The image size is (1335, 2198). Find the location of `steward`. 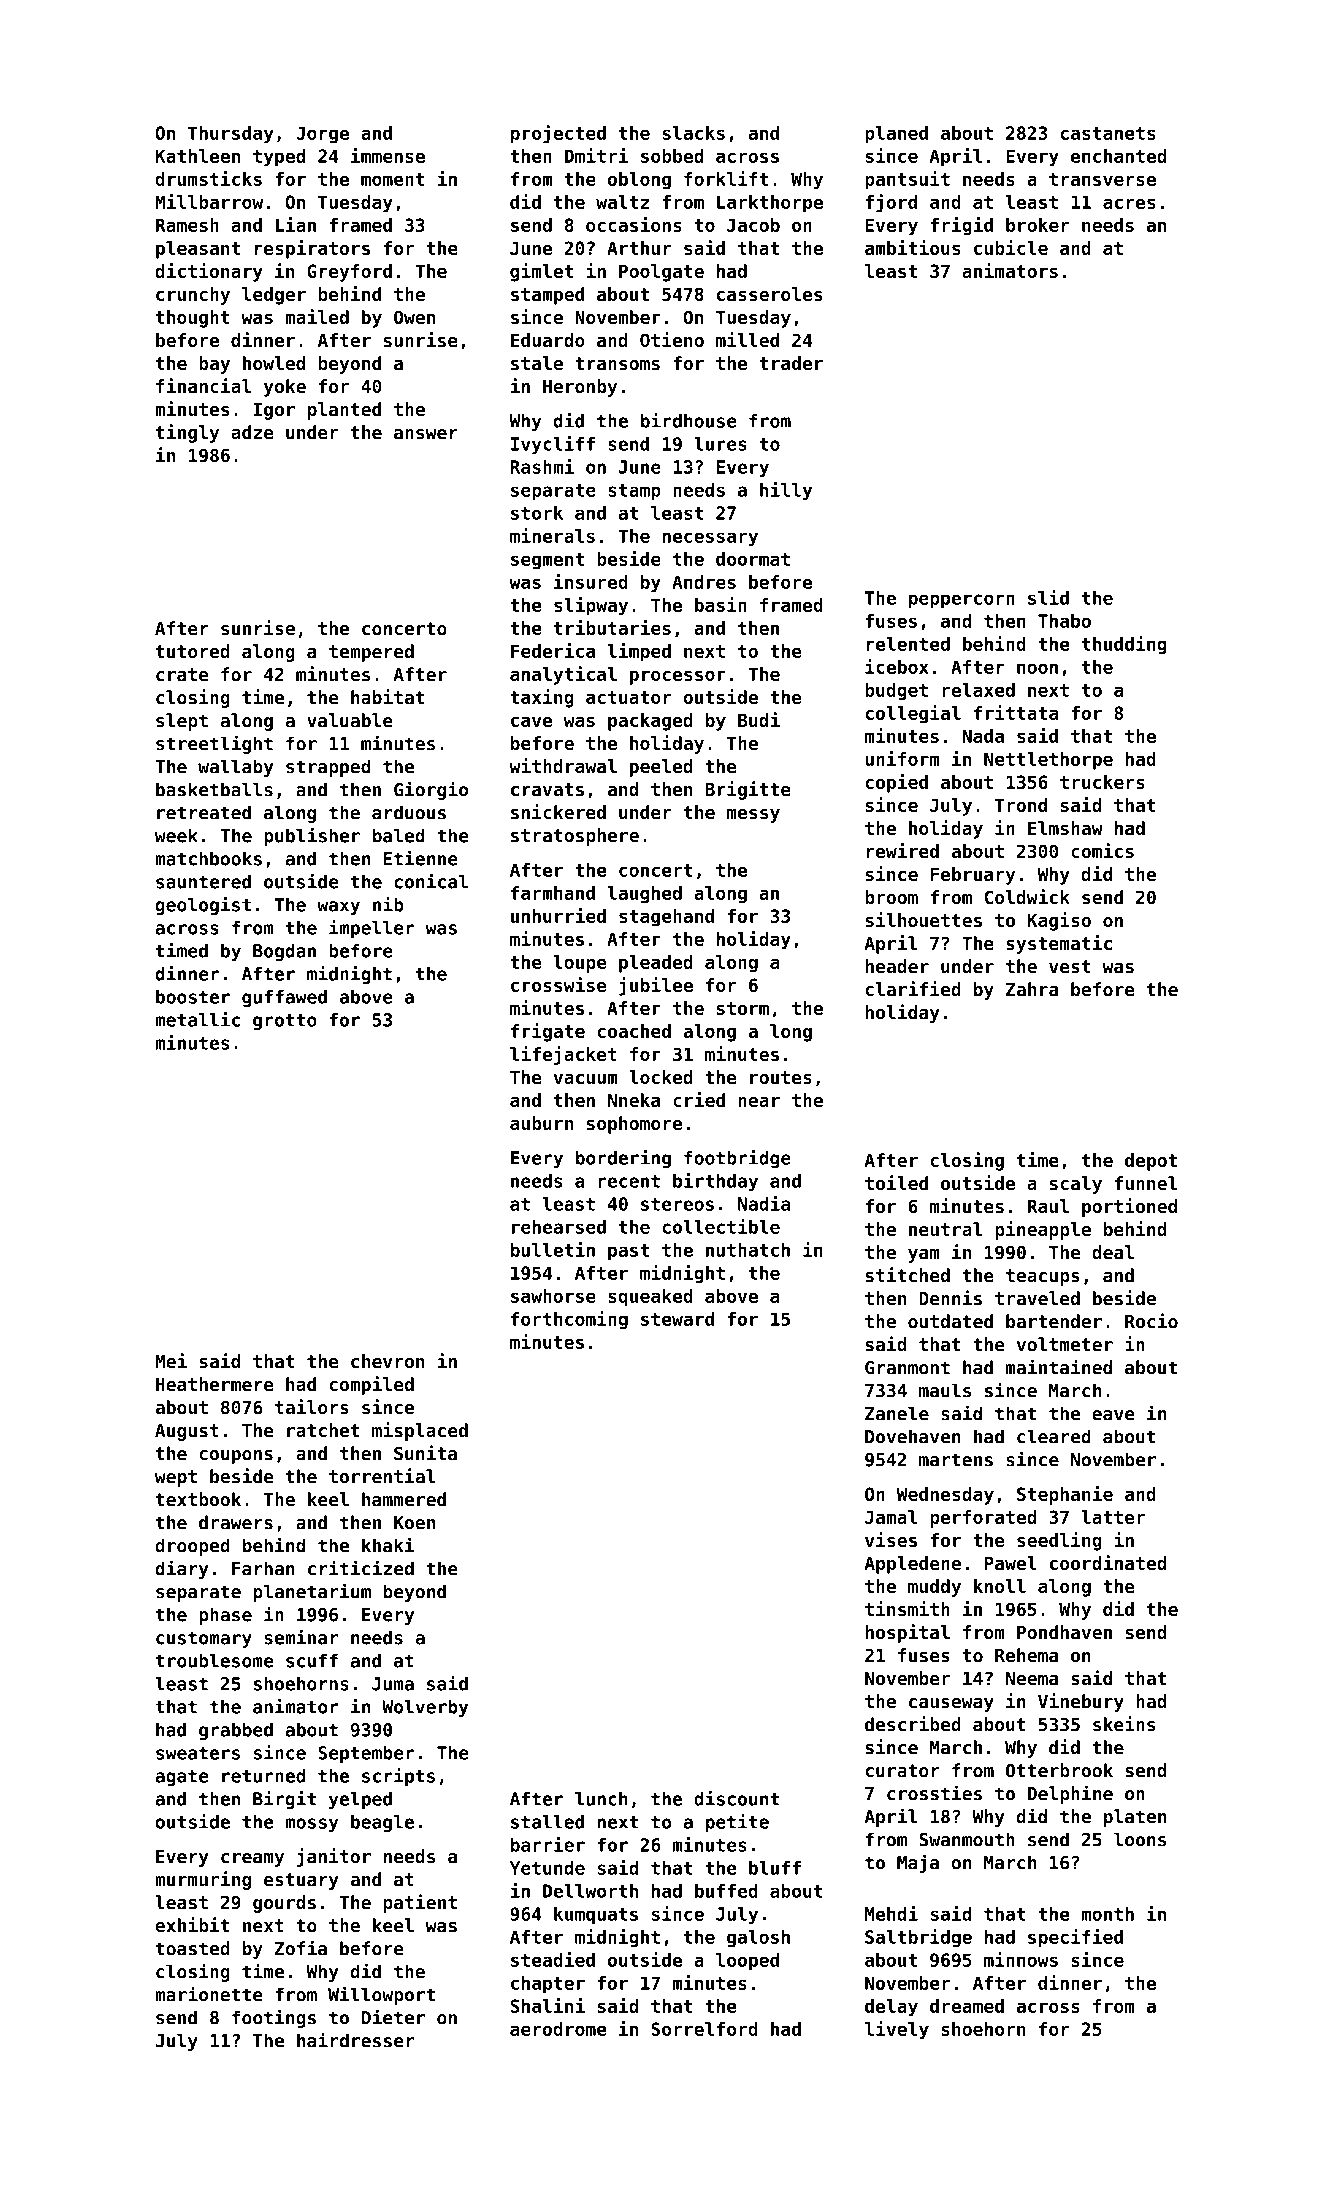

steward is located at coordinates (677, 1319).
